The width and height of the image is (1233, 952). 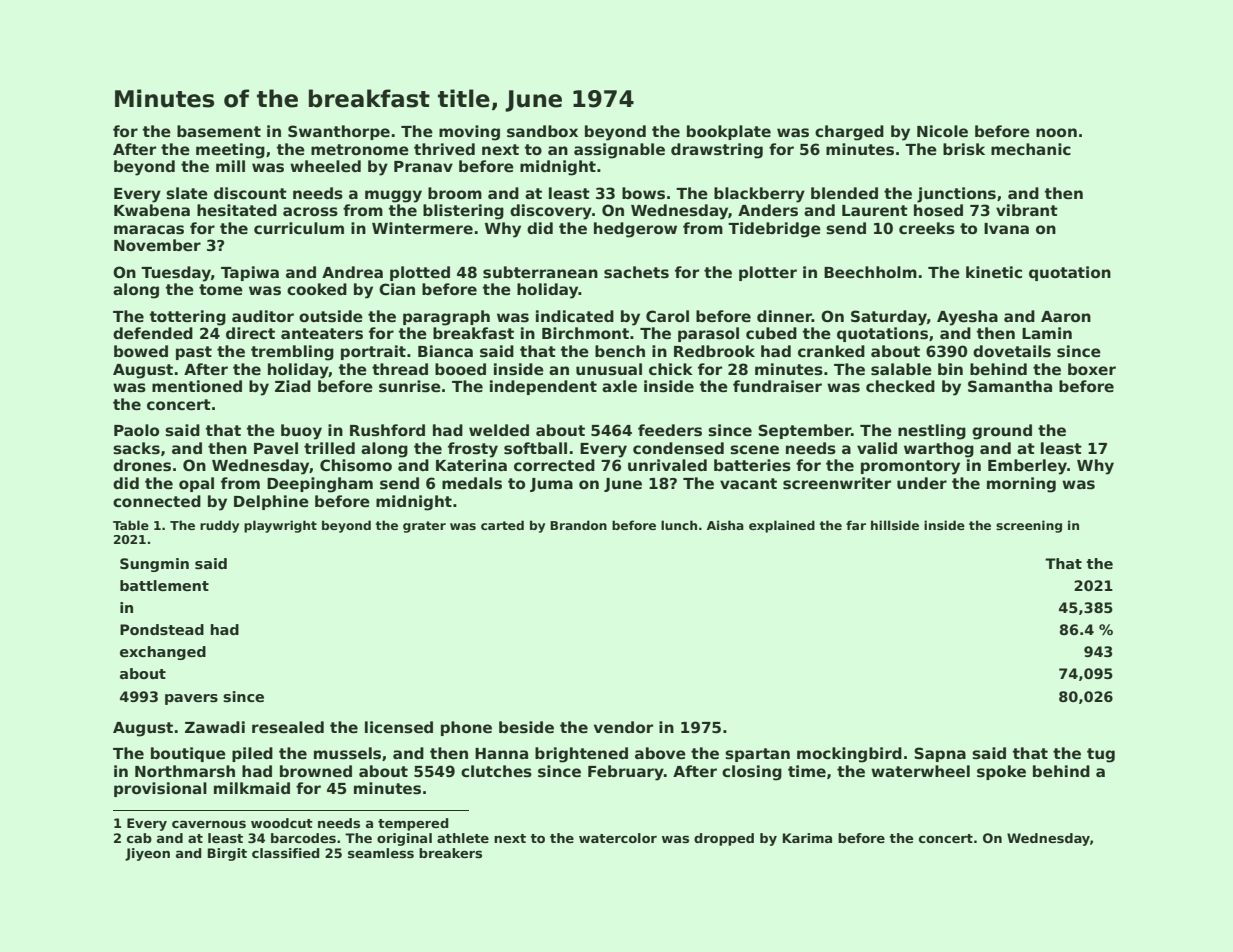 What do you see at coordinates (964, 149) in the image?
I see `brisk` at bounding box center [964, 149].
